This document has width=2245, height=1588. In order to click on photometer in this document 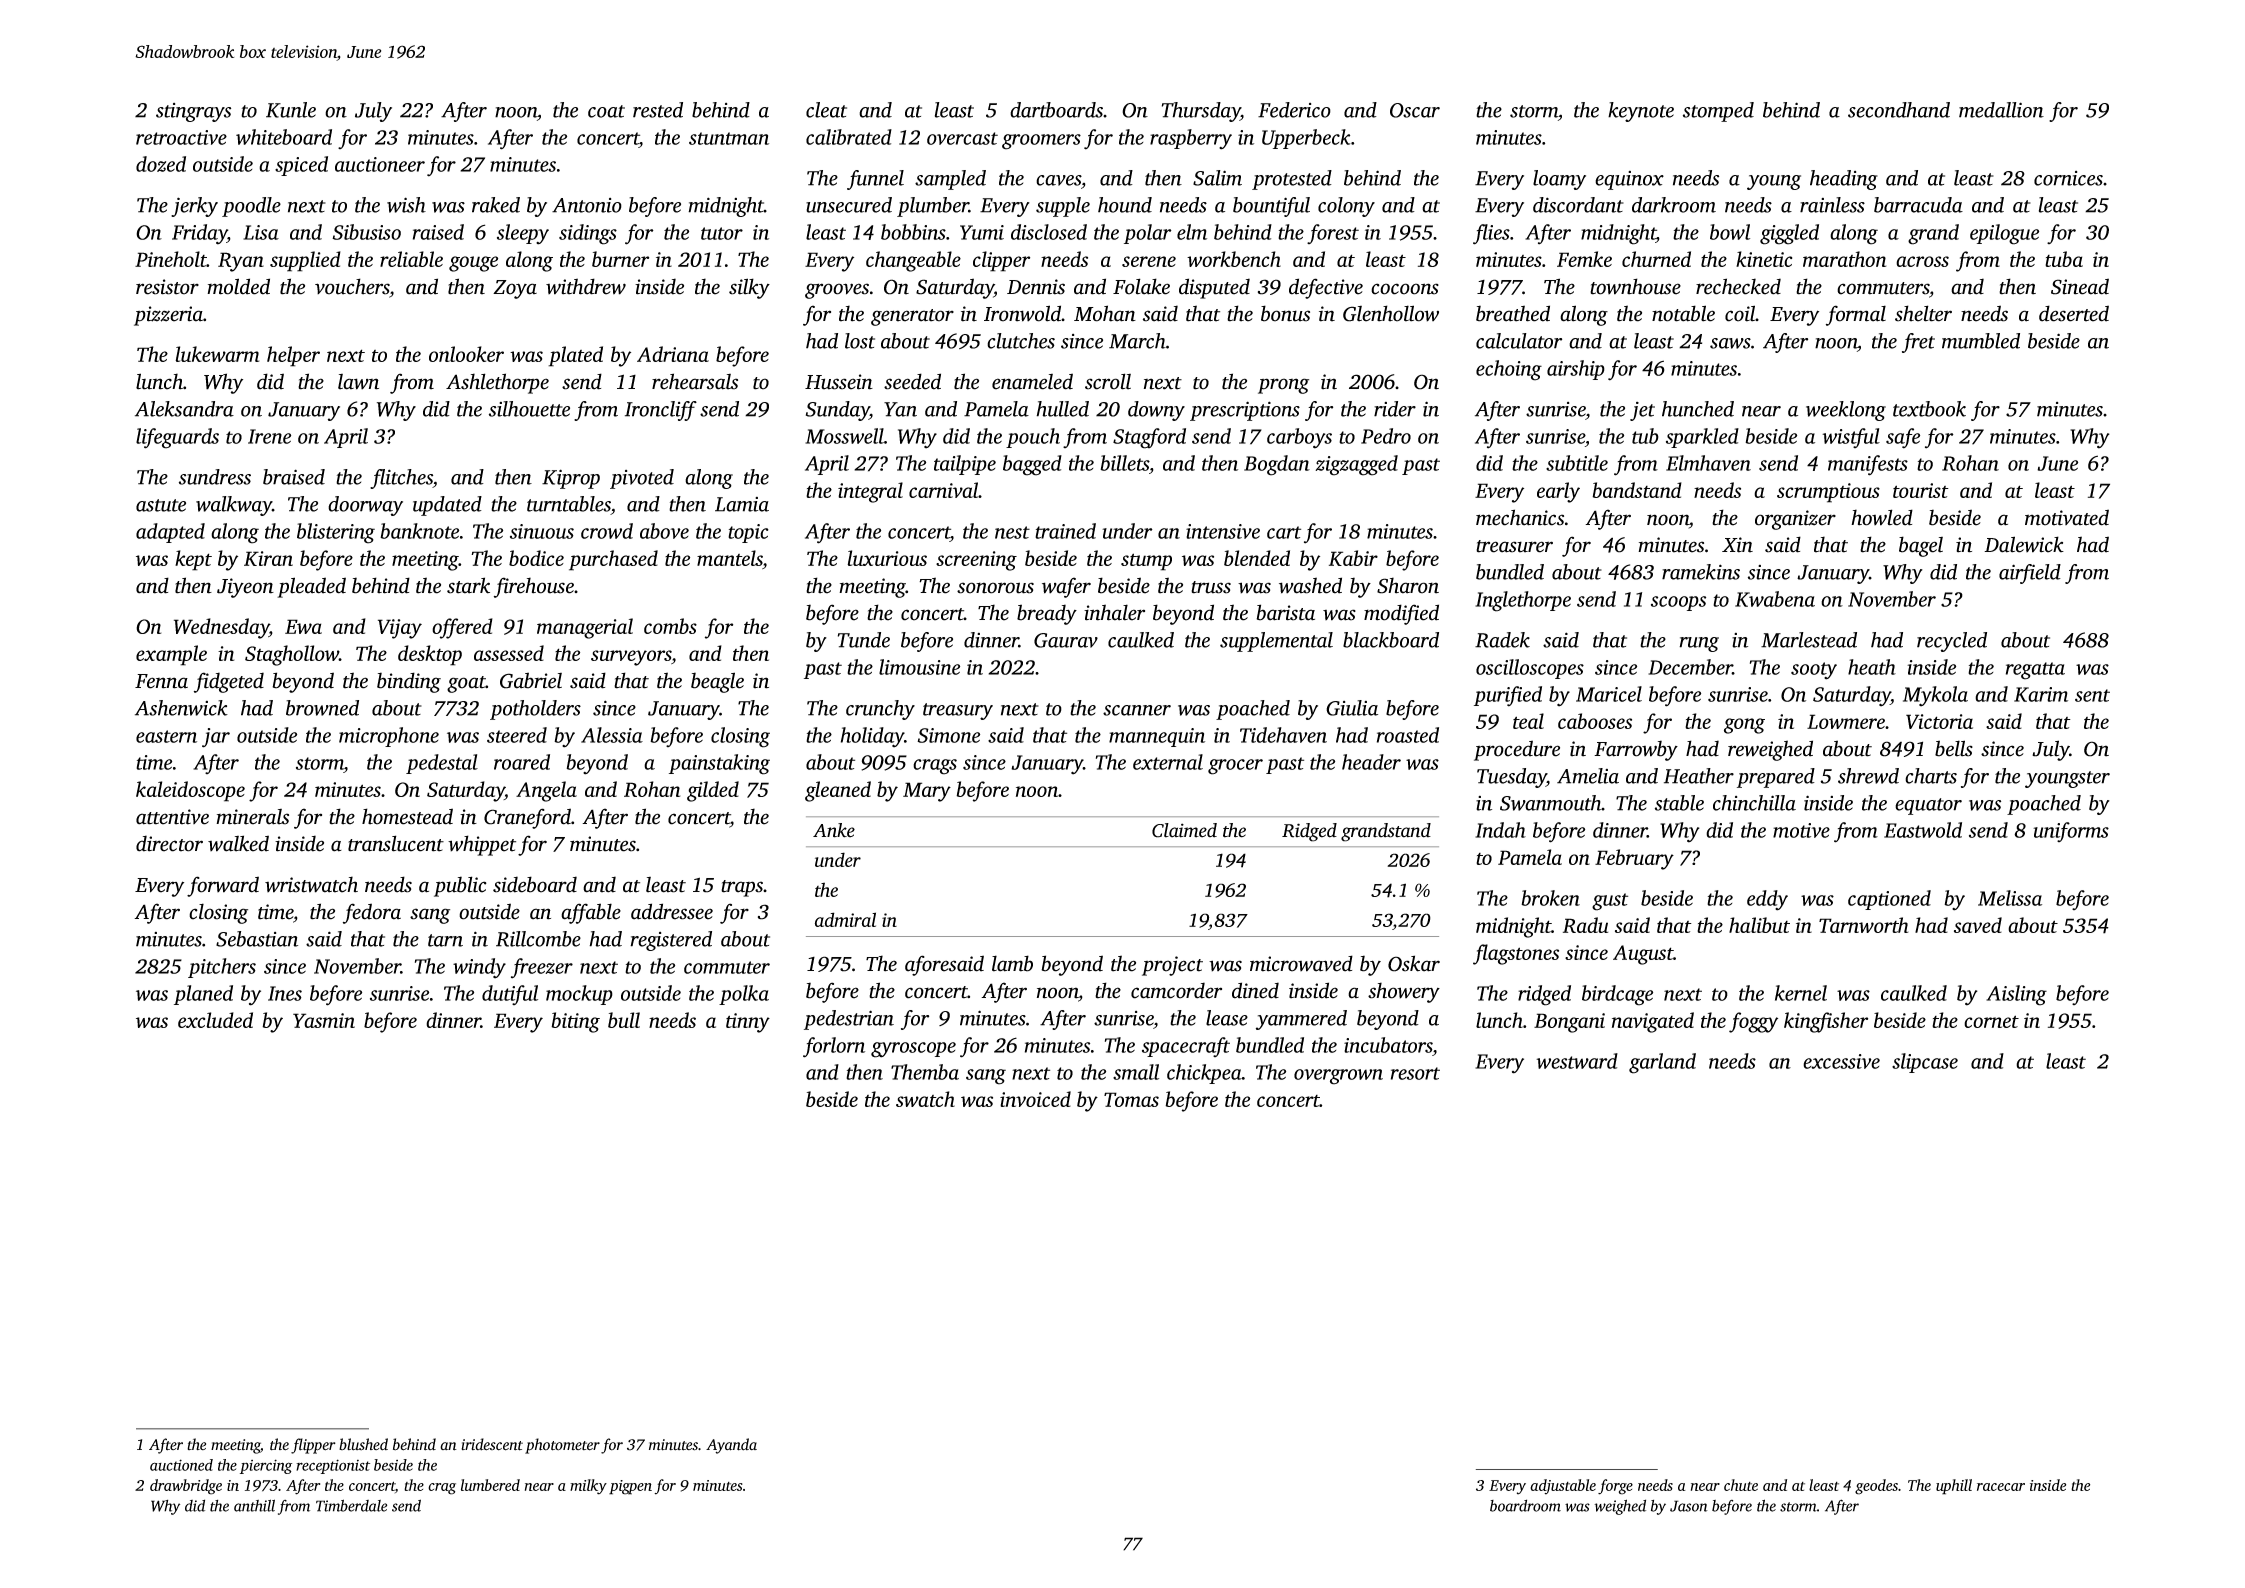, I will do `click(562, 1446)`.
